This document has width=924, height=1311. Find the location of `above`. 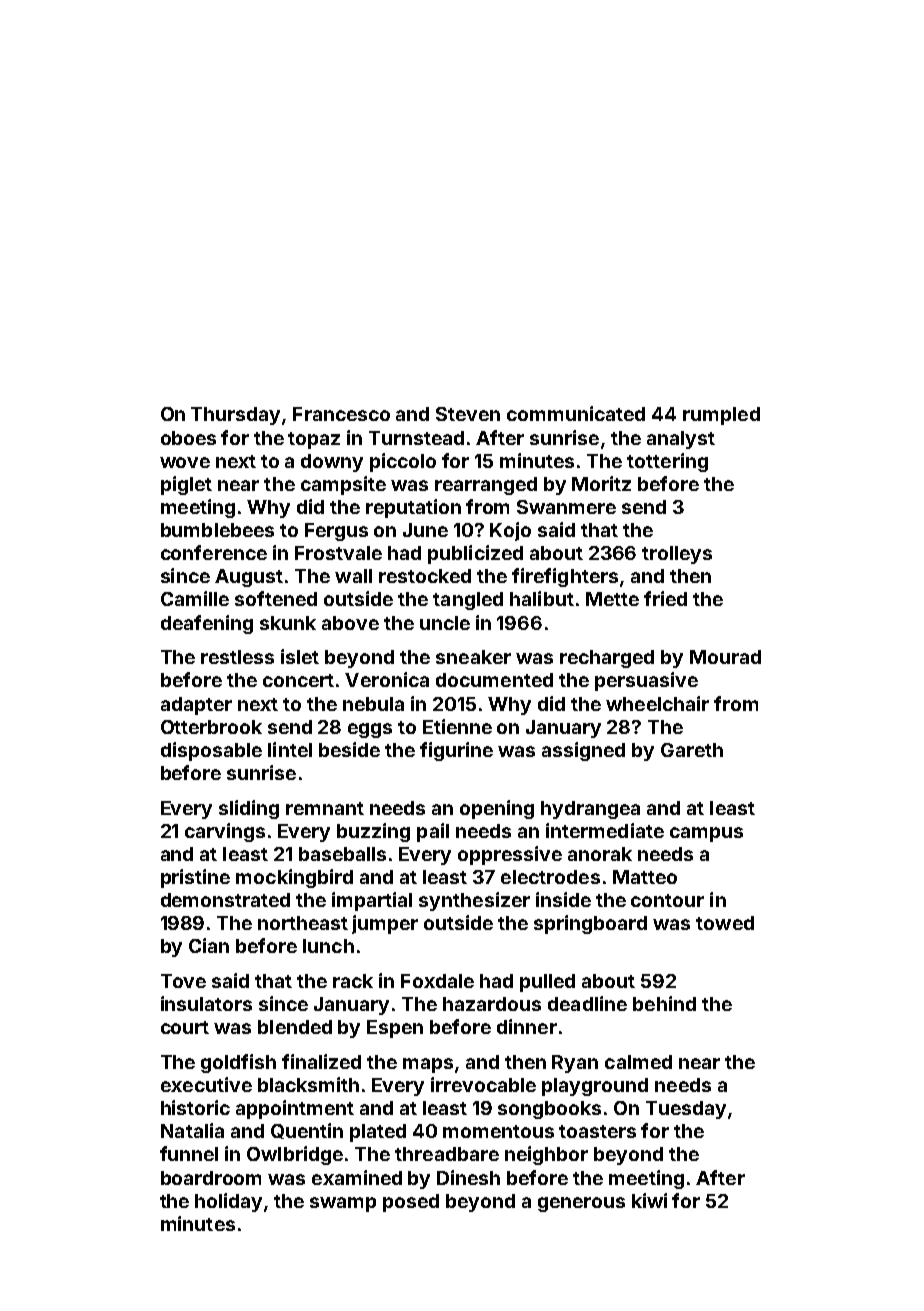

above is located at coordinates (350, 623).
